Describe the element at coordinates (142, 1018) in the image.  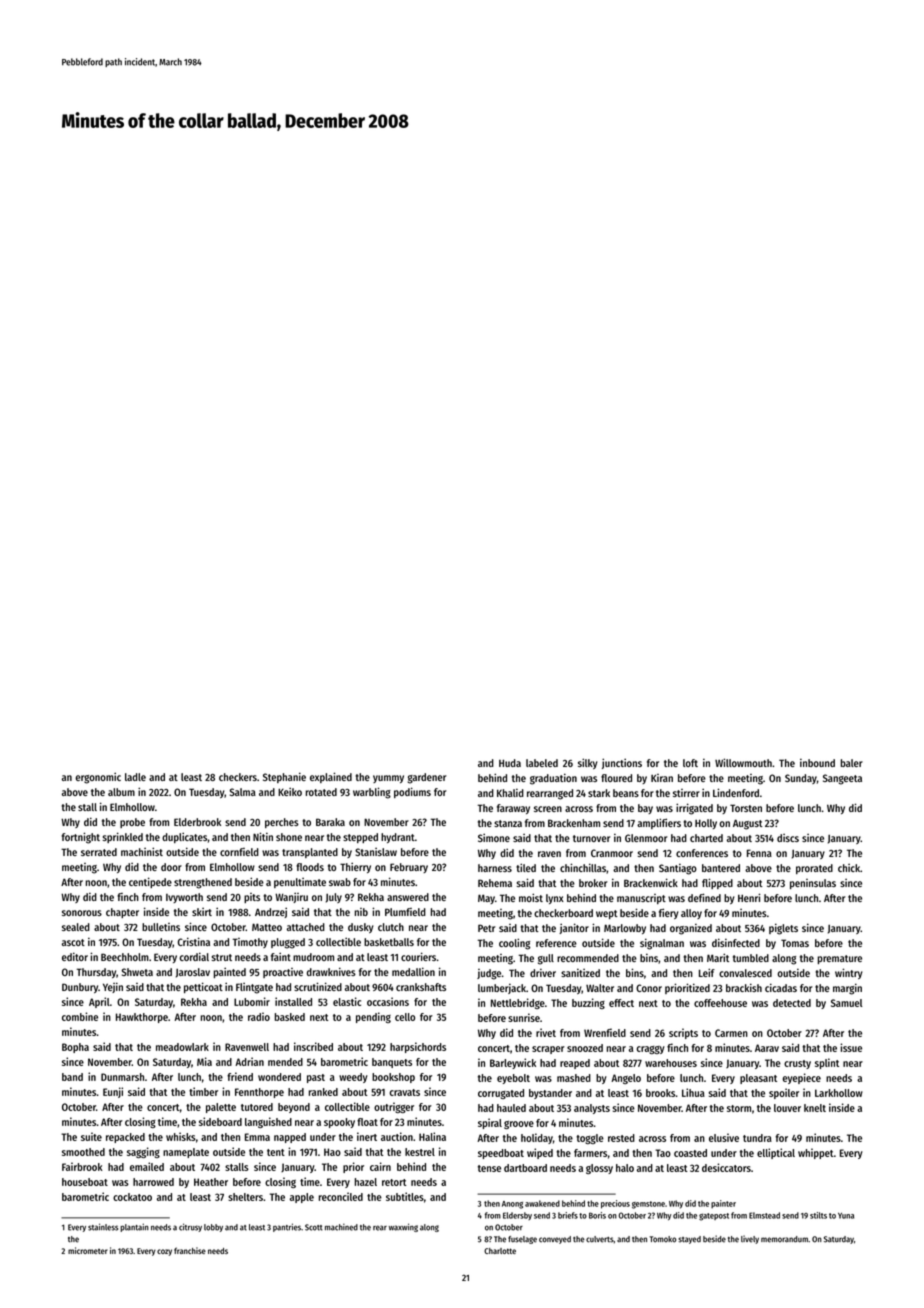
I see `Hawkthorpe` at that location.
